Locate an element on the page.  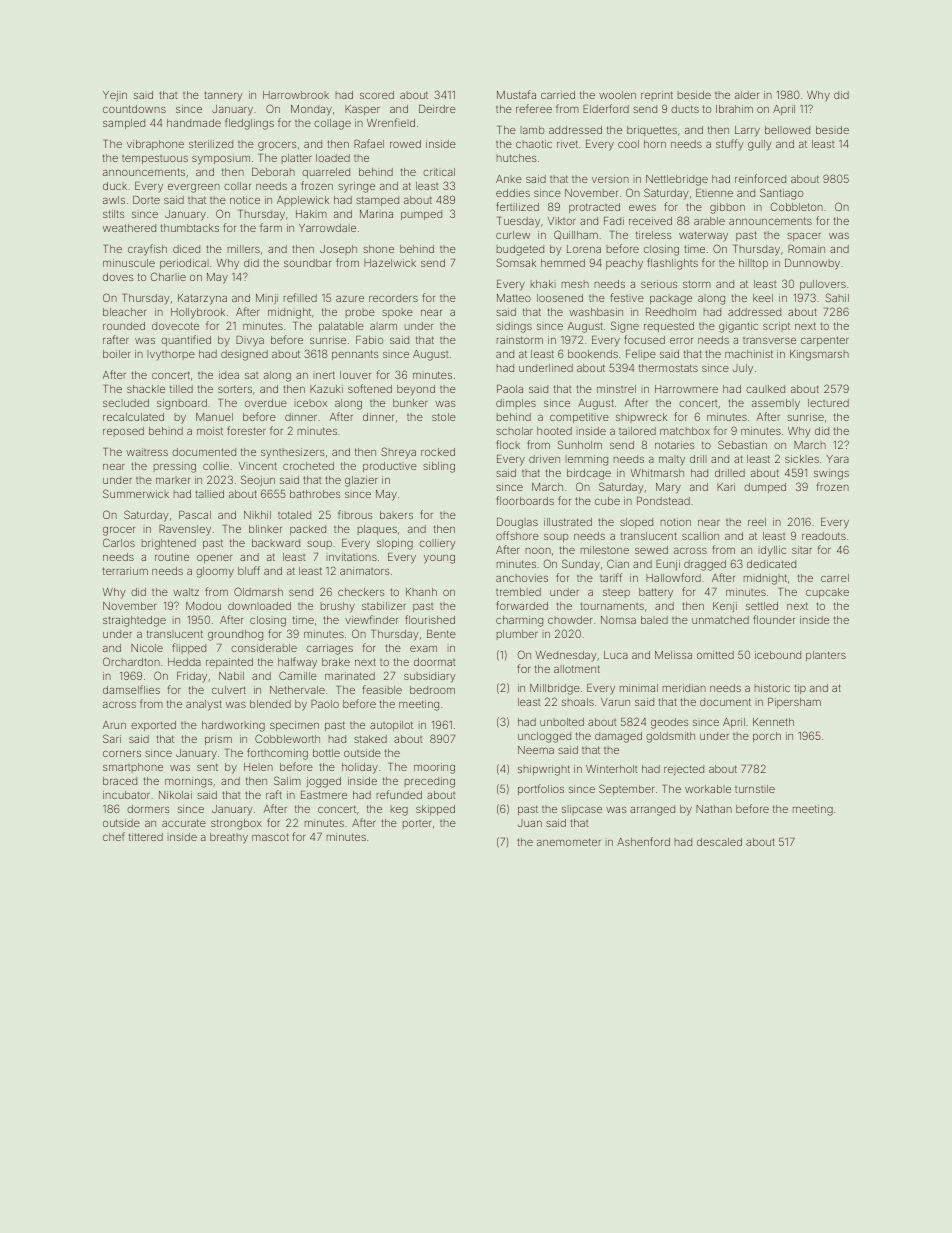
anemometer is located at coordinates (569, 842).
